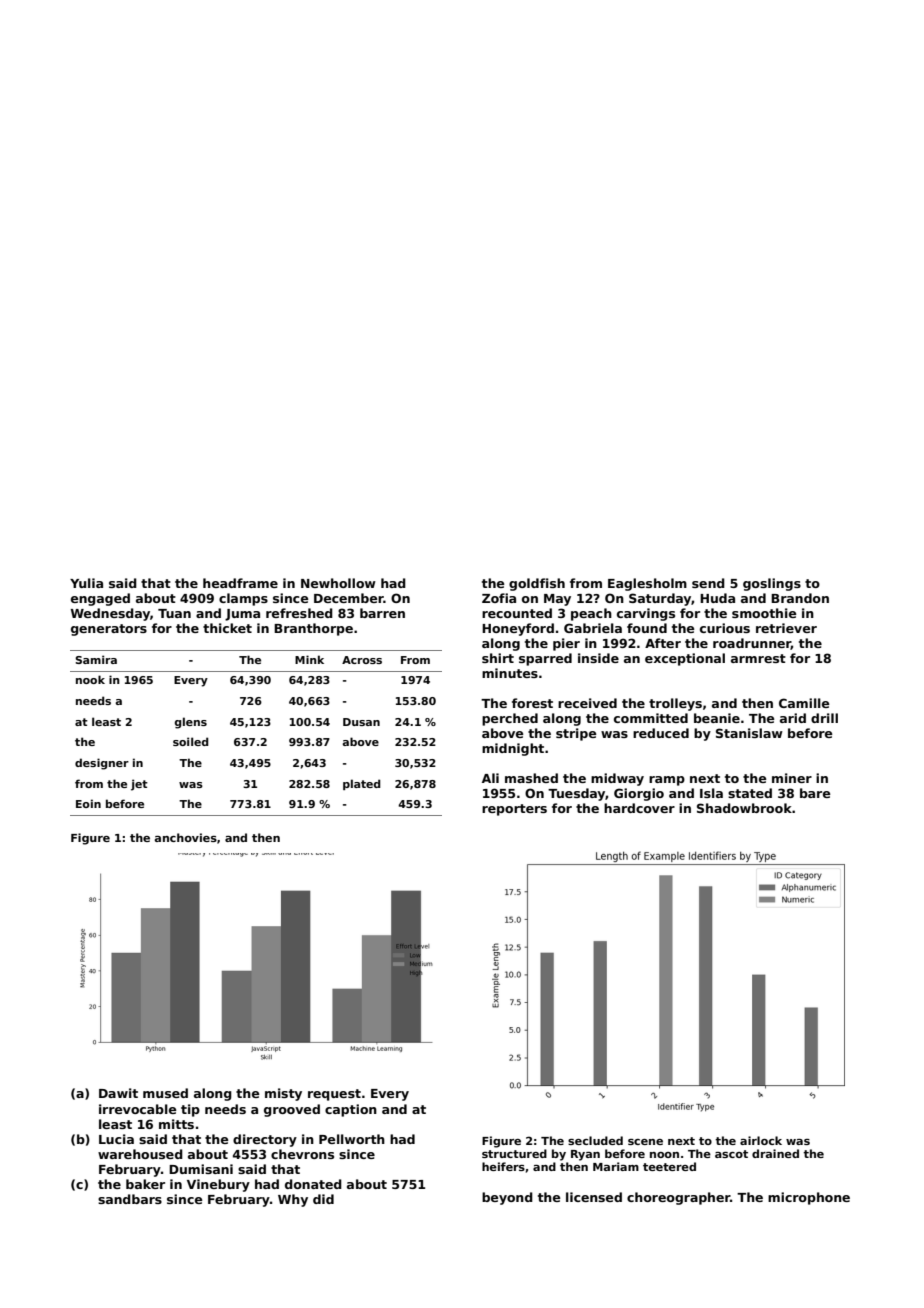  I want to click on Shadowbrook, so click(744, 808).
